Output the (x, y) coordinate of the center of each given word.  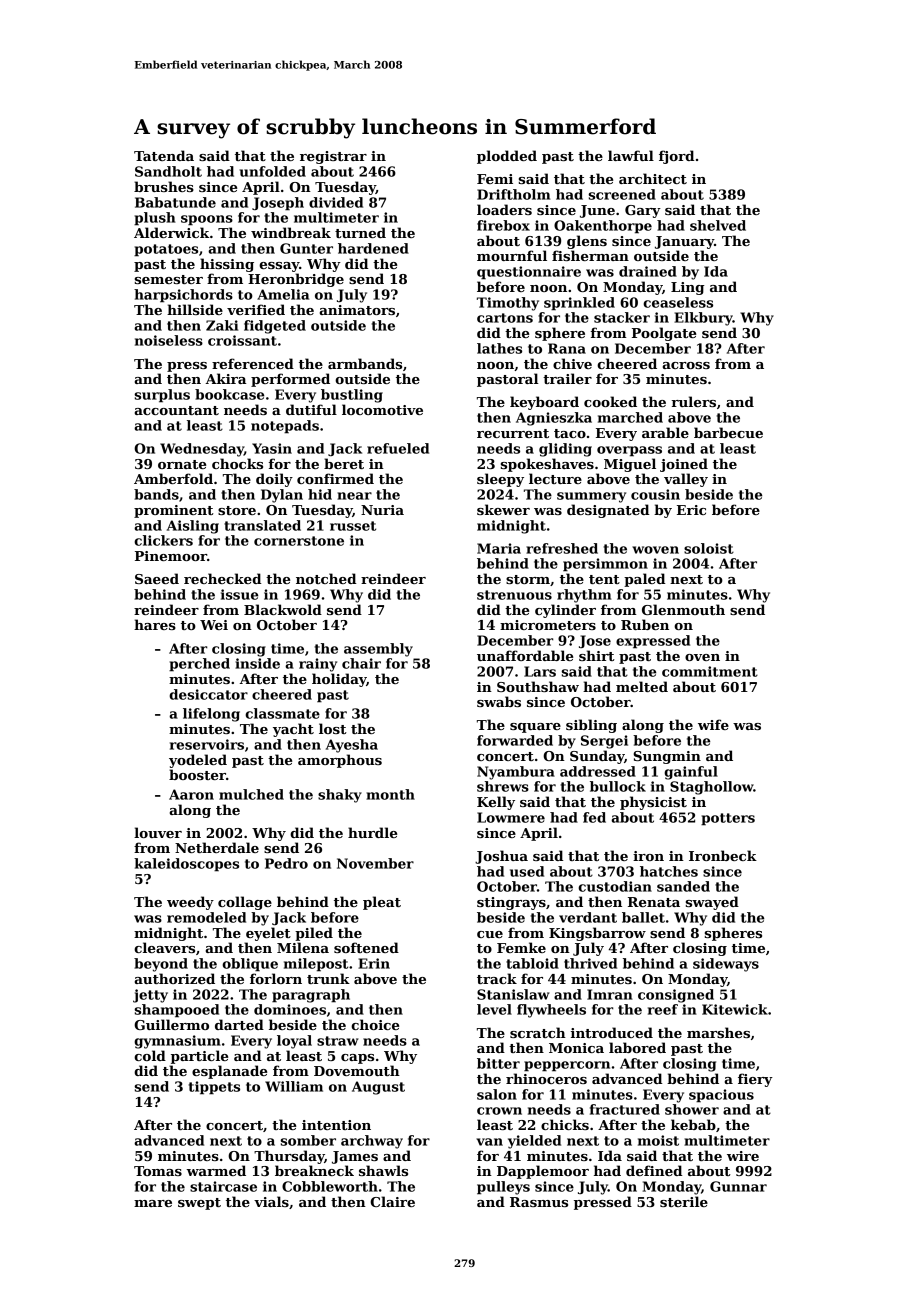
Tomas (158, 1171)
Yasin (272, 448)
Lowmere (511, 817)
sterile (684, 1201)
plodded (507, 157)
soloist (709, 548)
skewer (503, 509)
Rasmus (539, 1202)
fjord (676, 157)
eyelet (268, 934)
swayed (712, 903)
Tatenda (164, 155)
